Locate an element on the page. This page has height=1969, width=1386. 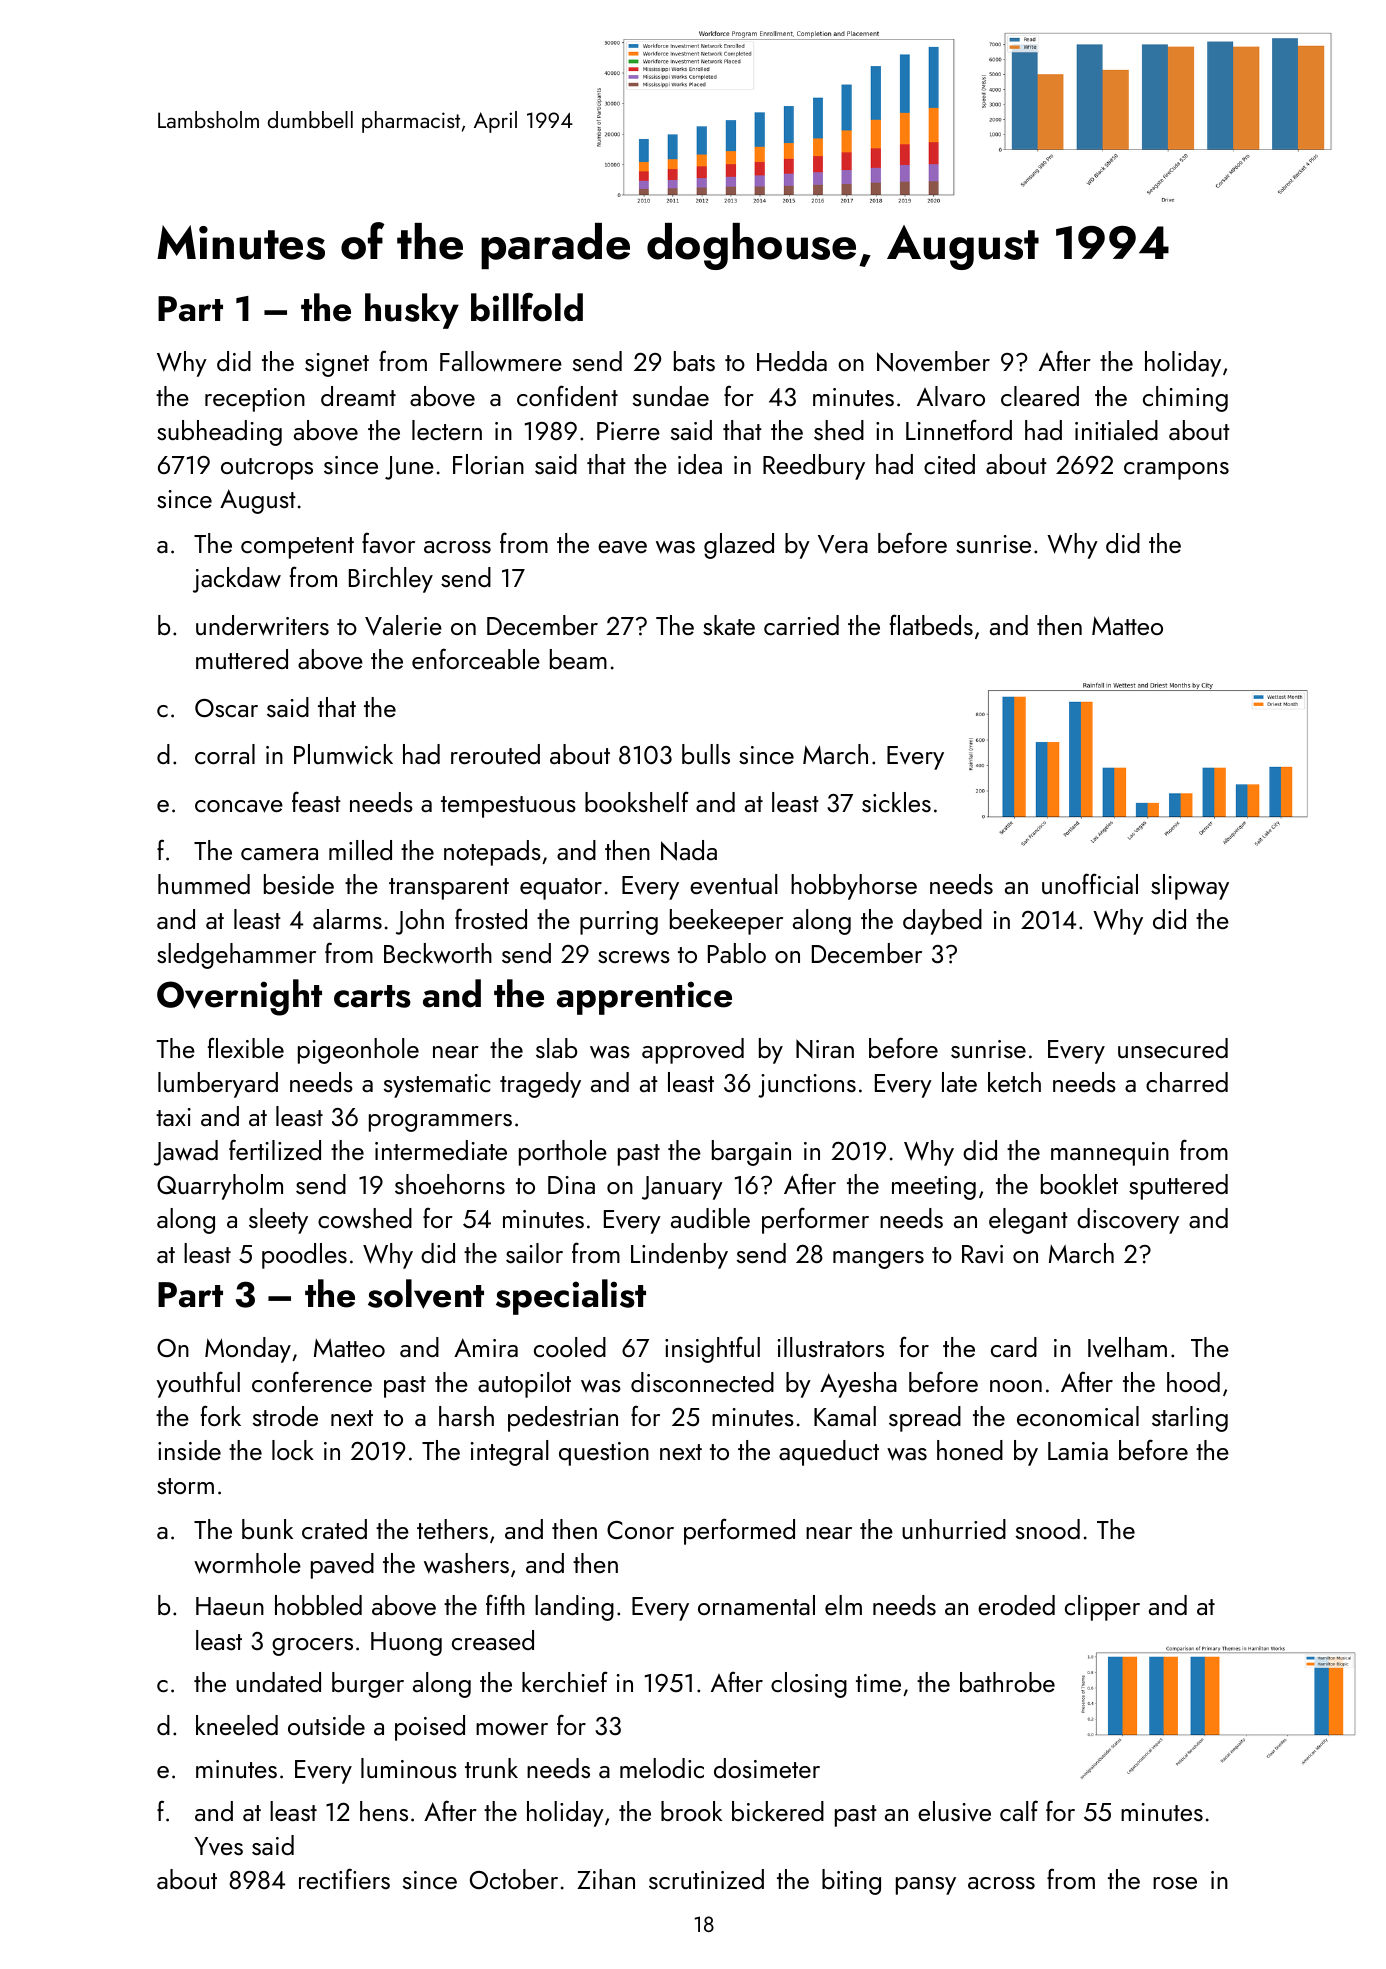
Pierre is located at coordinates (628, 431).
